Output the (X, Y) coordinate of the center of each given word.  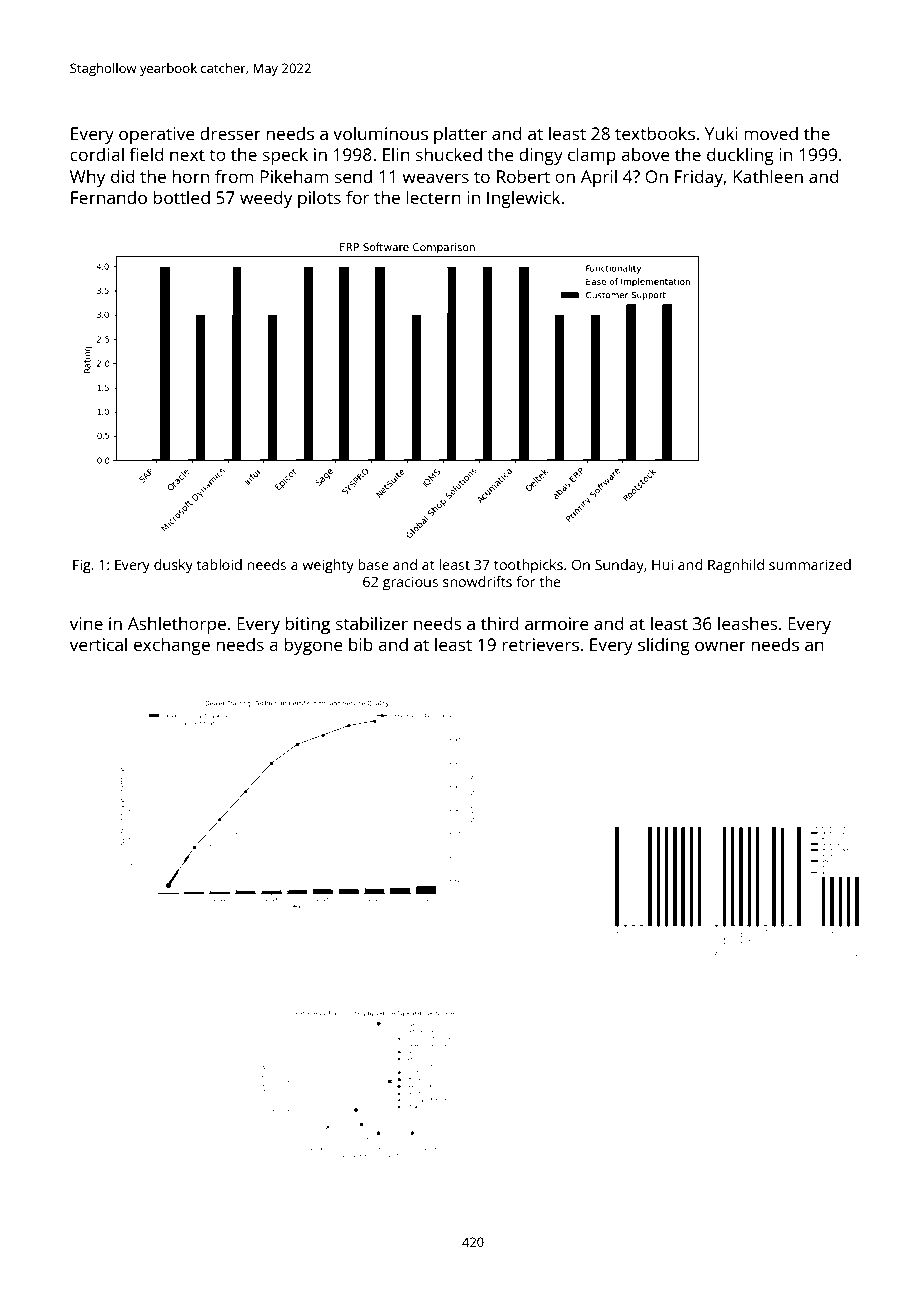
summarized (810, 564)
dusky (173, 566)
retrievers (540, 644)
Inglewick (523, 199)
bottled (181, 197)
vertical (98, 644)
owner (720, 646)
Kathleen (768, 176)
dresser (230, 133)
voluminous (380, 133)
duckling (740, 156)
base (373, 564)
